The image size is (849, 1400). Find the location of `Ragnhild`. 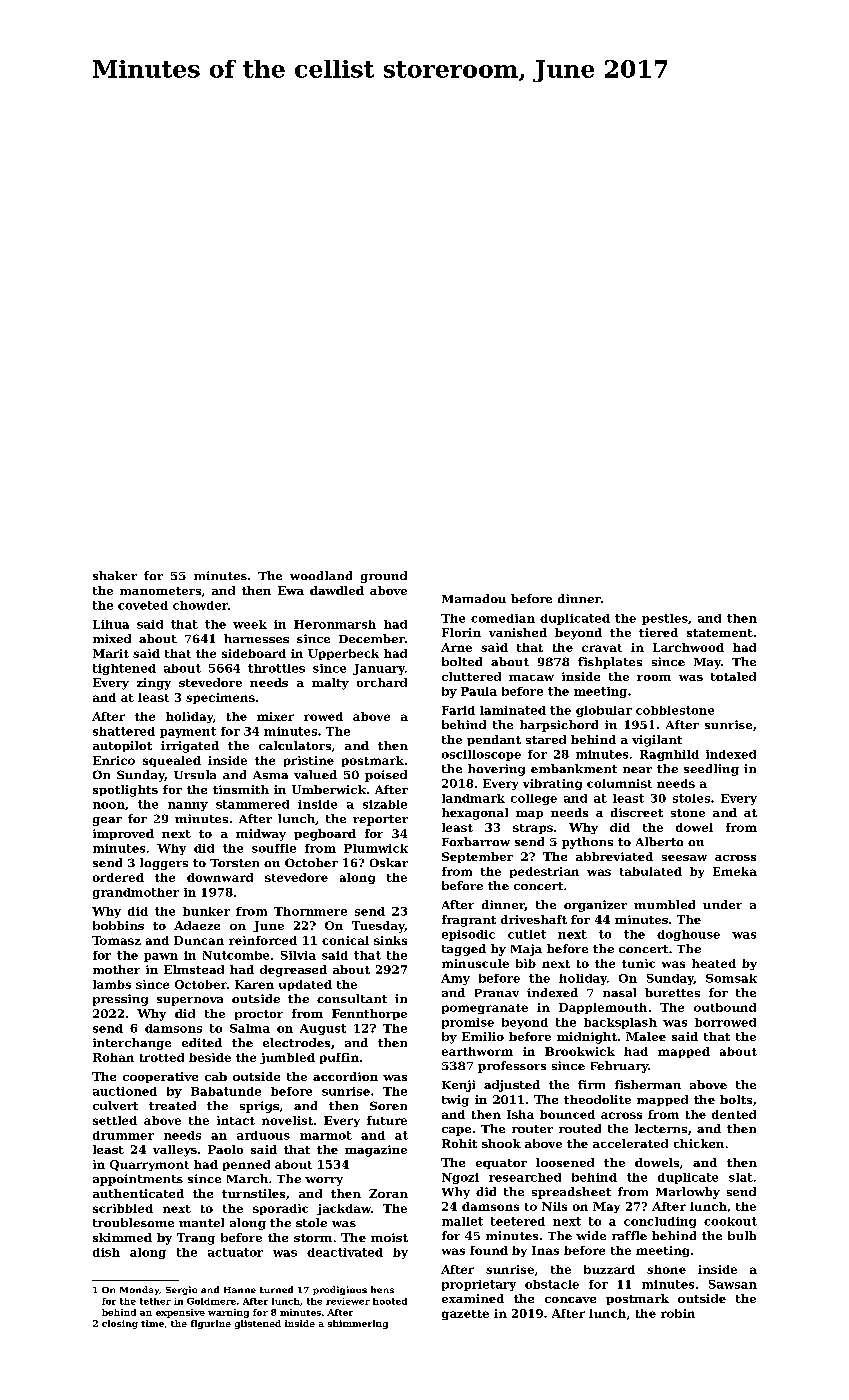

Ragnhild is located at coordinates (669, 755).
